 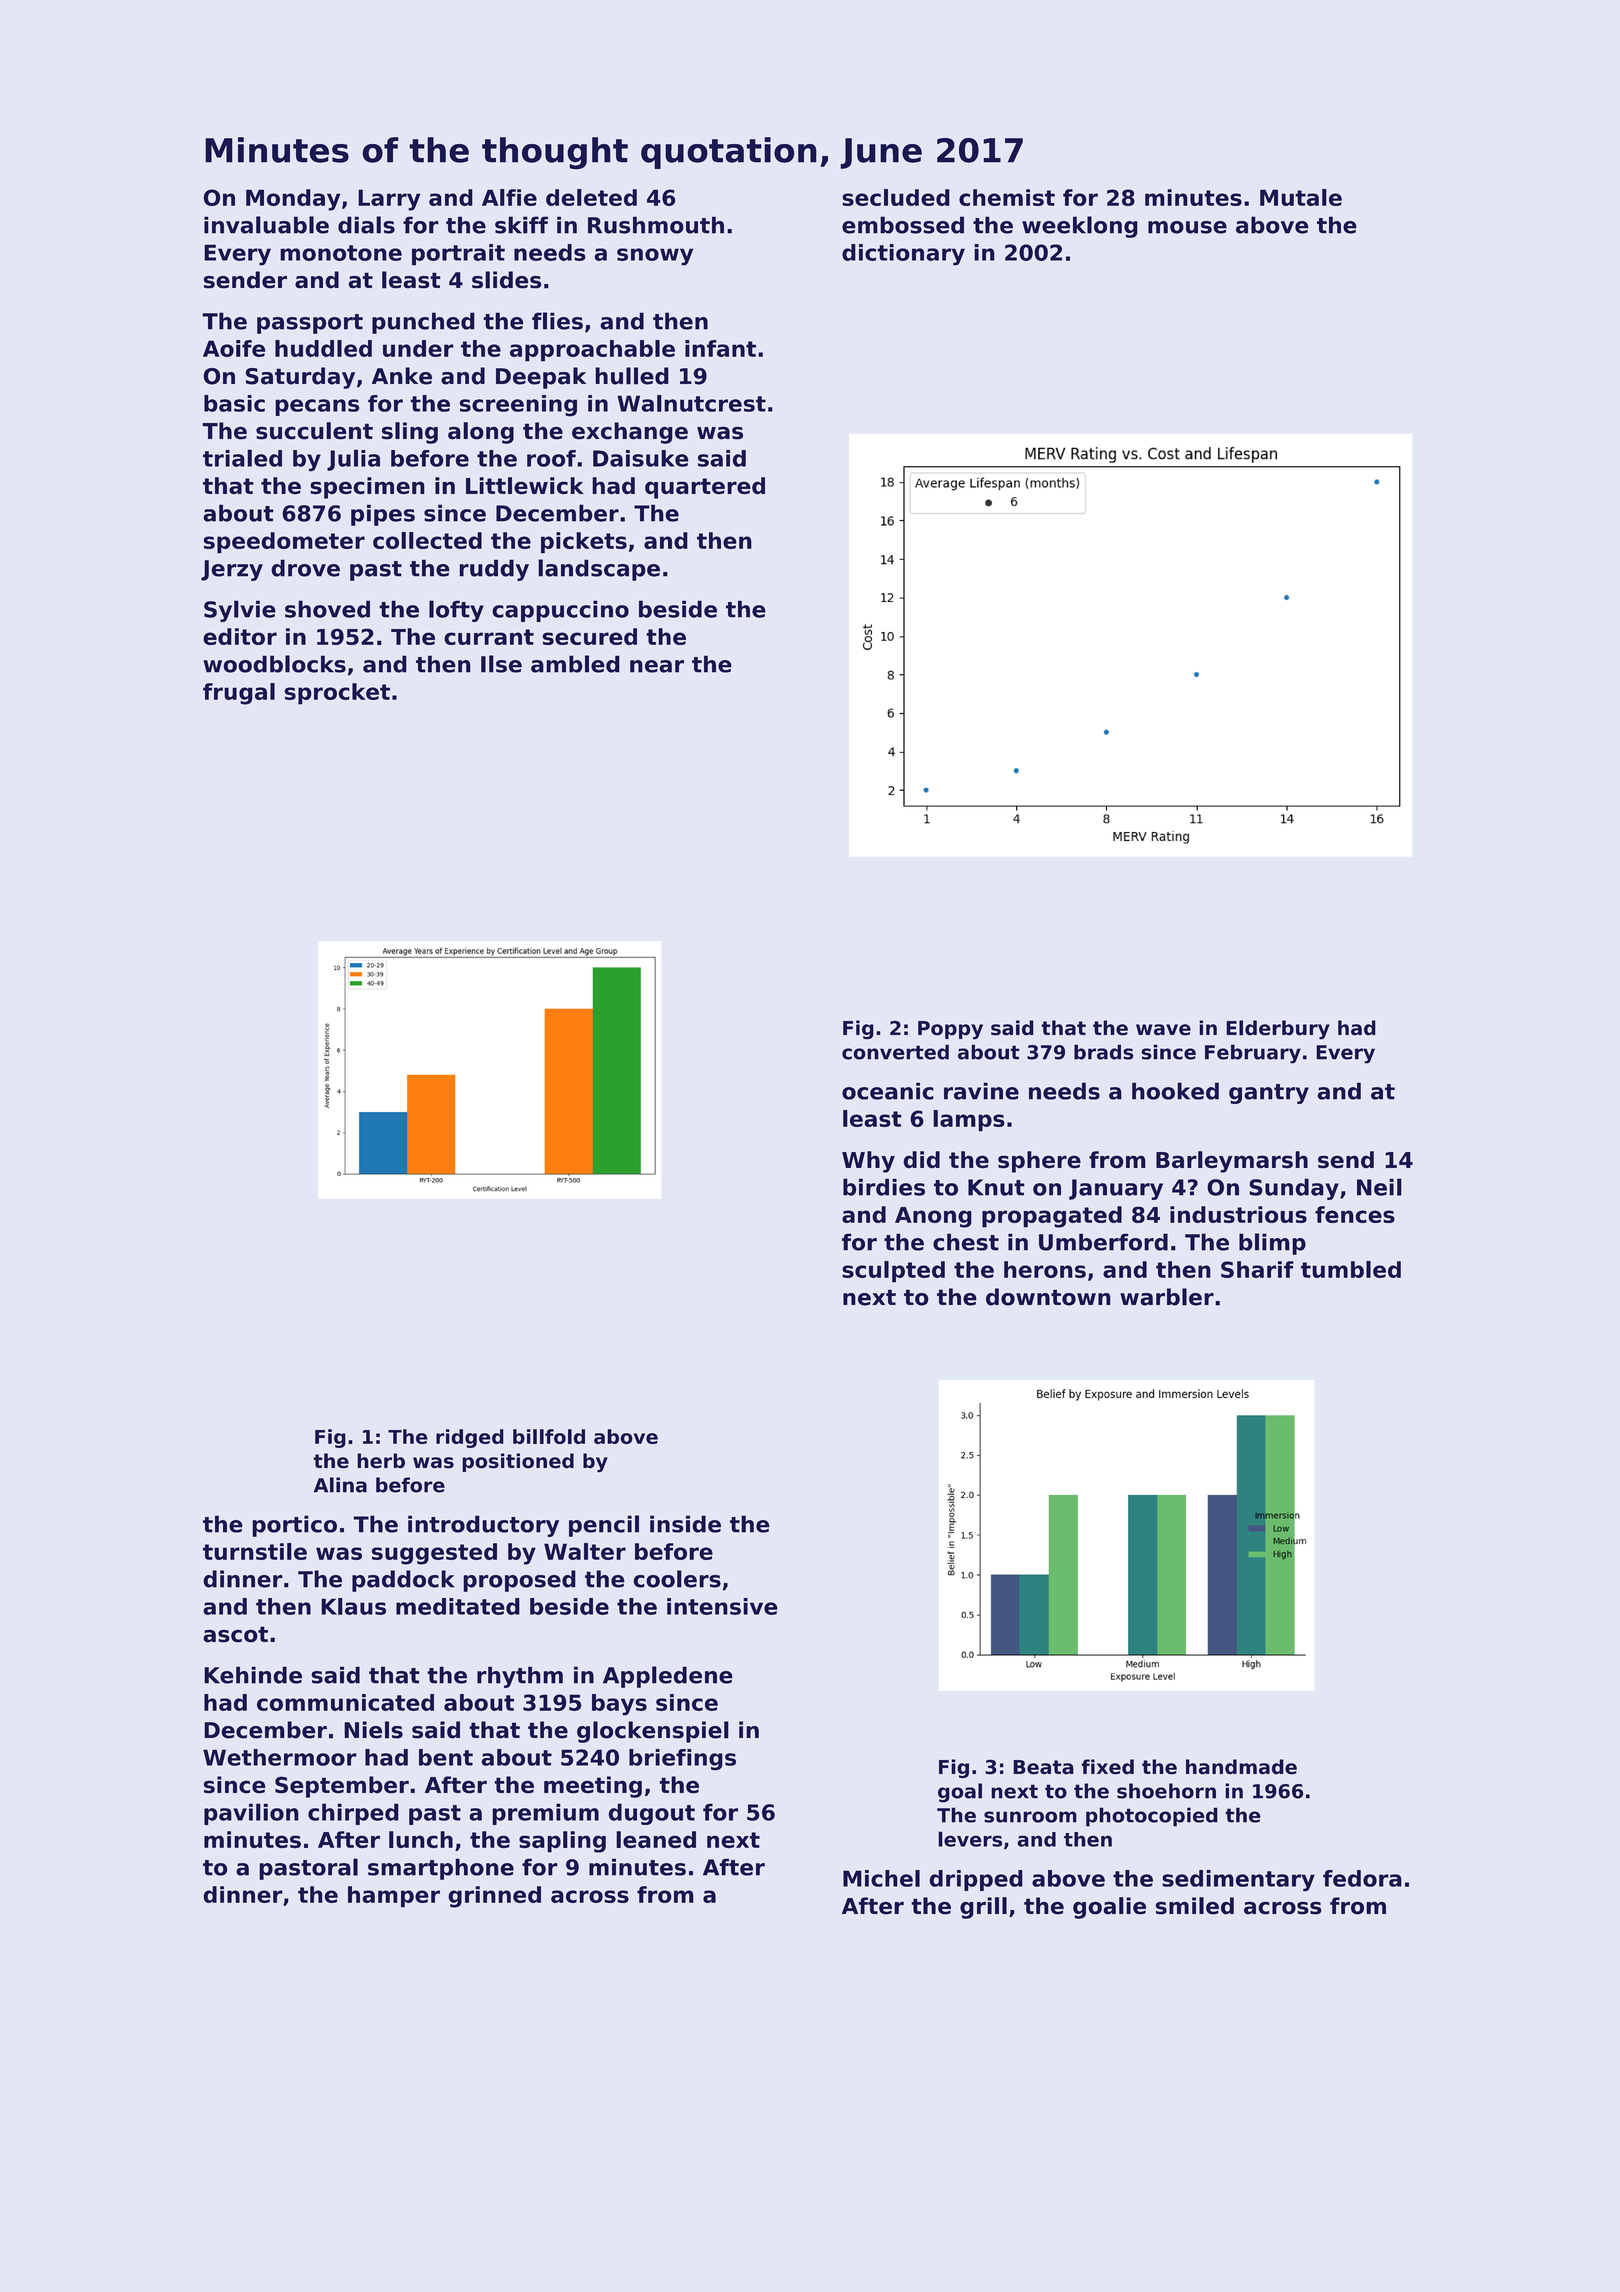 I want to click on handmade, so click(x=1241, y=1767).
